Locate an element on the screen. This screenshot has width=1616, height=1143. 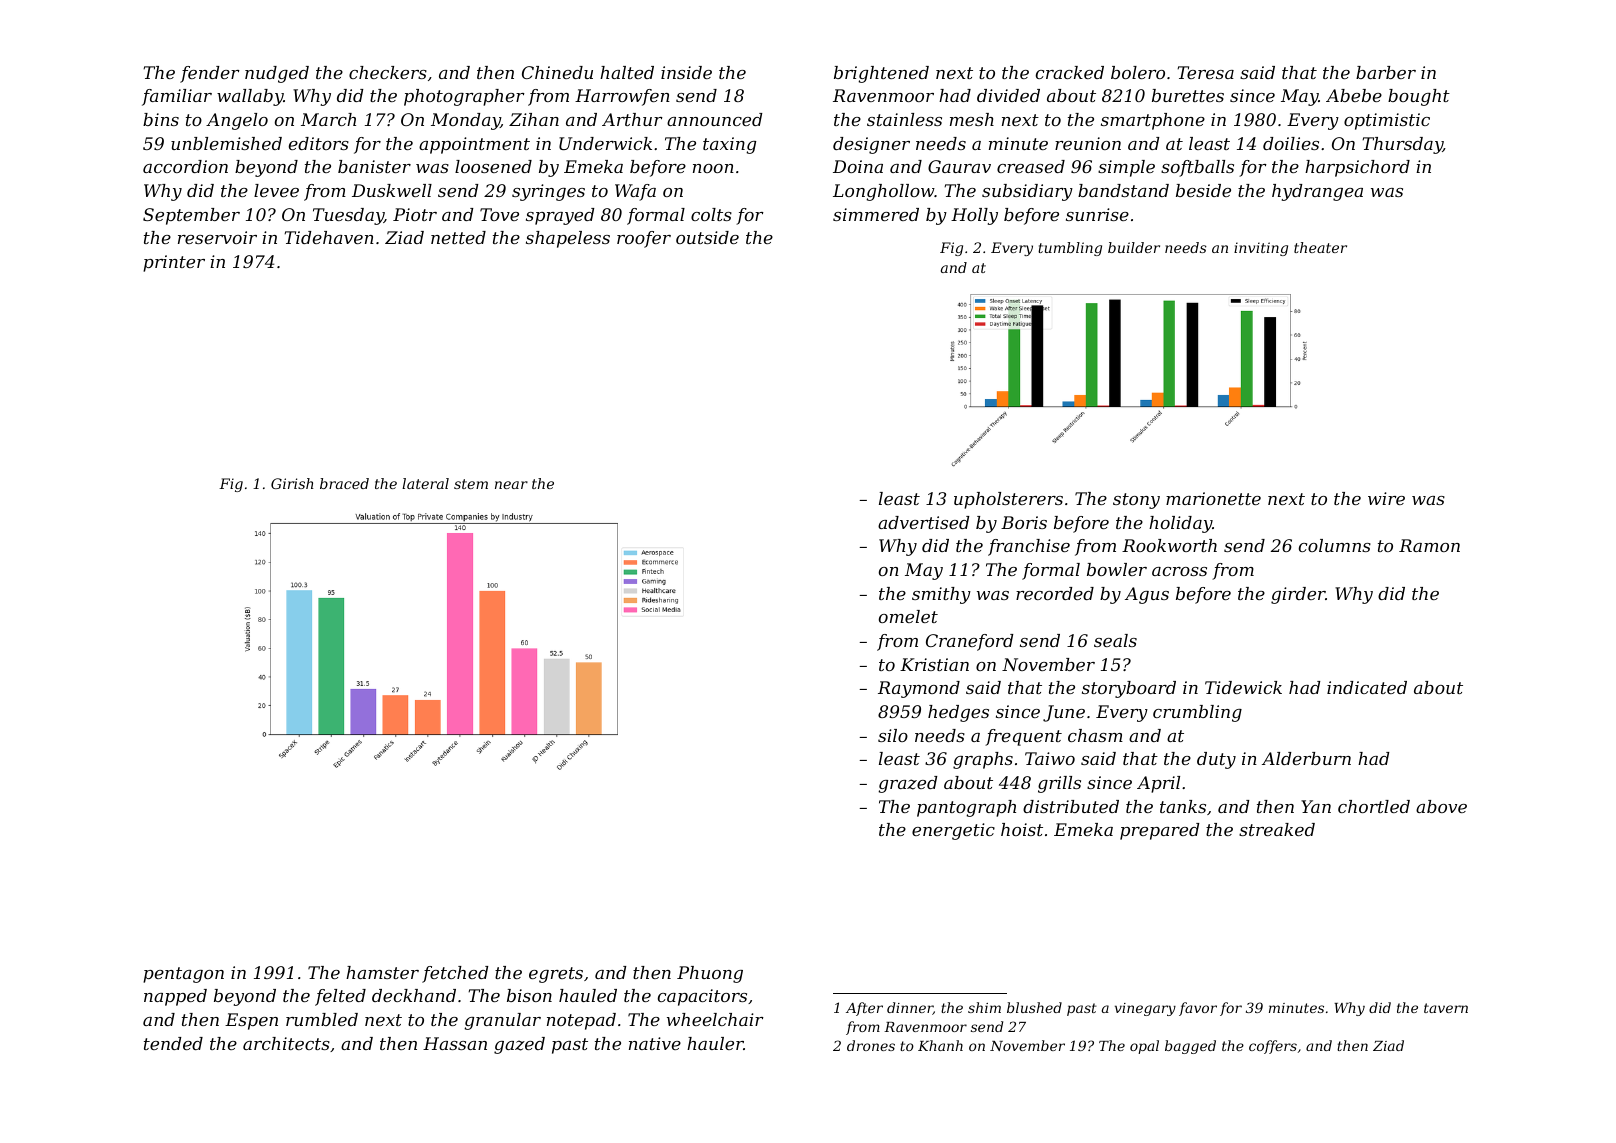
holiday is located at coordinates (1180, 524).
